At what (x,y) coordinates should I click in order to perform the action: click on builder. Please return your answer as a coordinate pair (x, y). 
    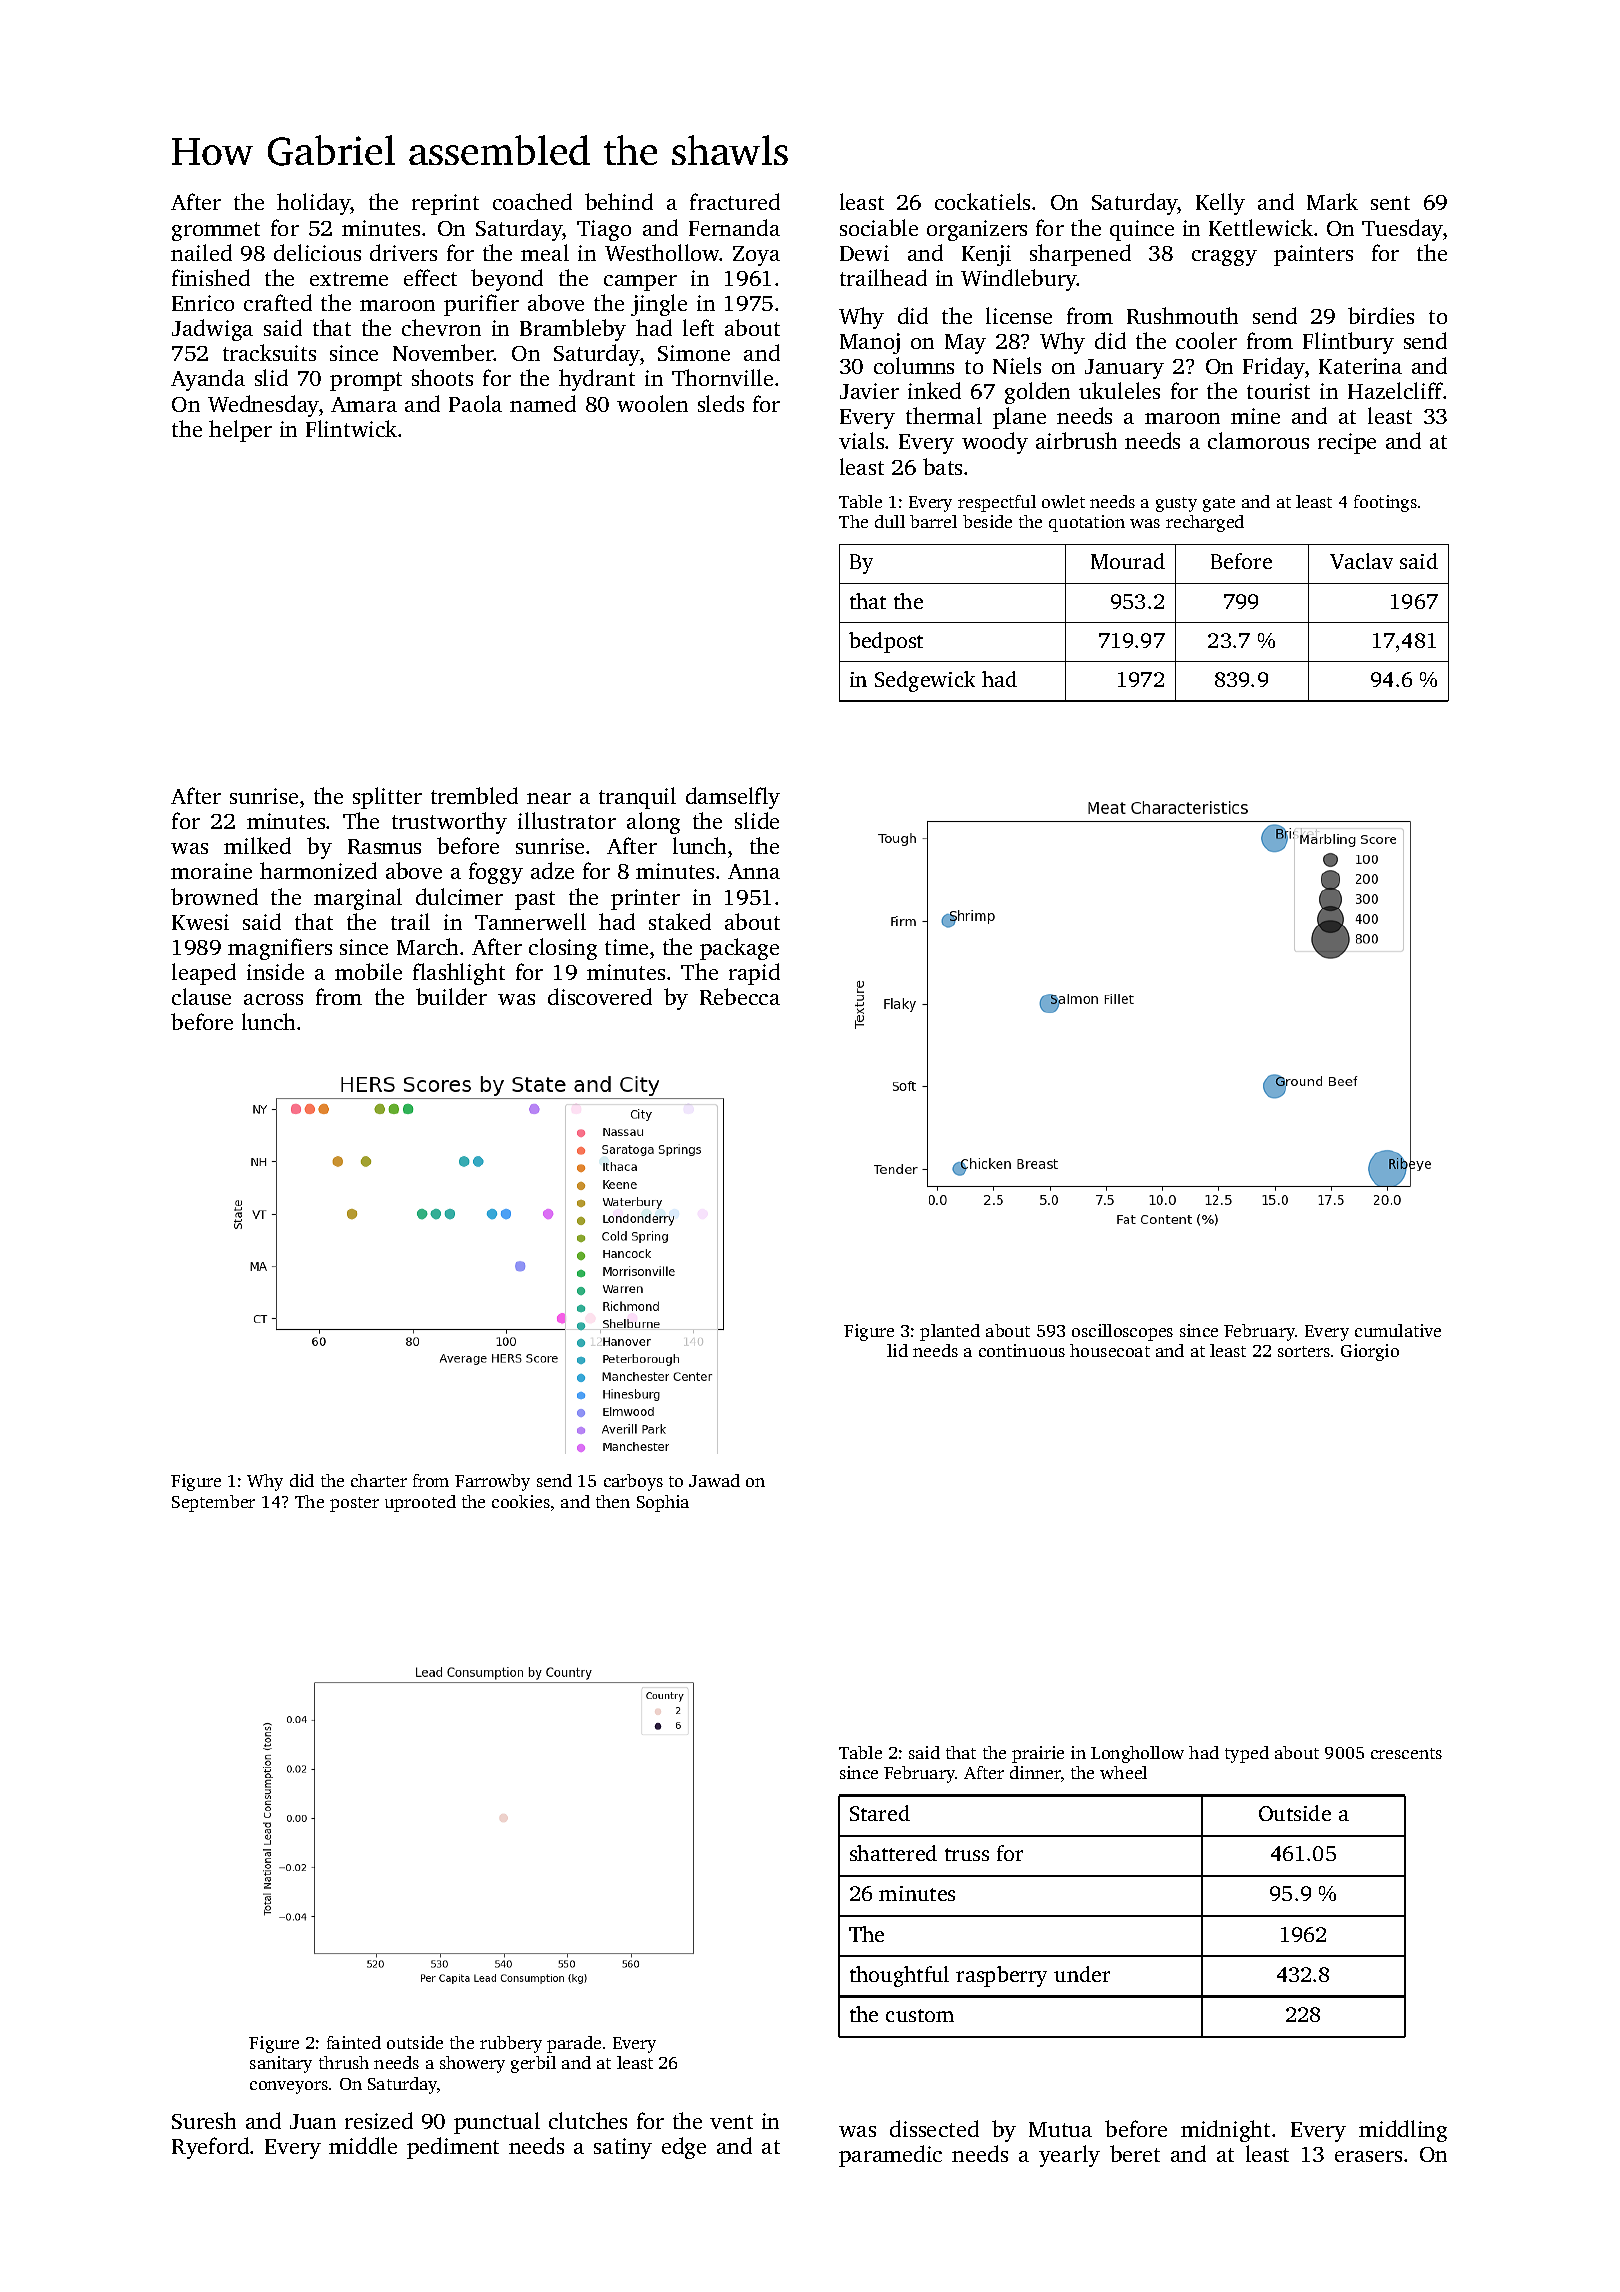
    Looking at the image, I should click on (451, 996).
